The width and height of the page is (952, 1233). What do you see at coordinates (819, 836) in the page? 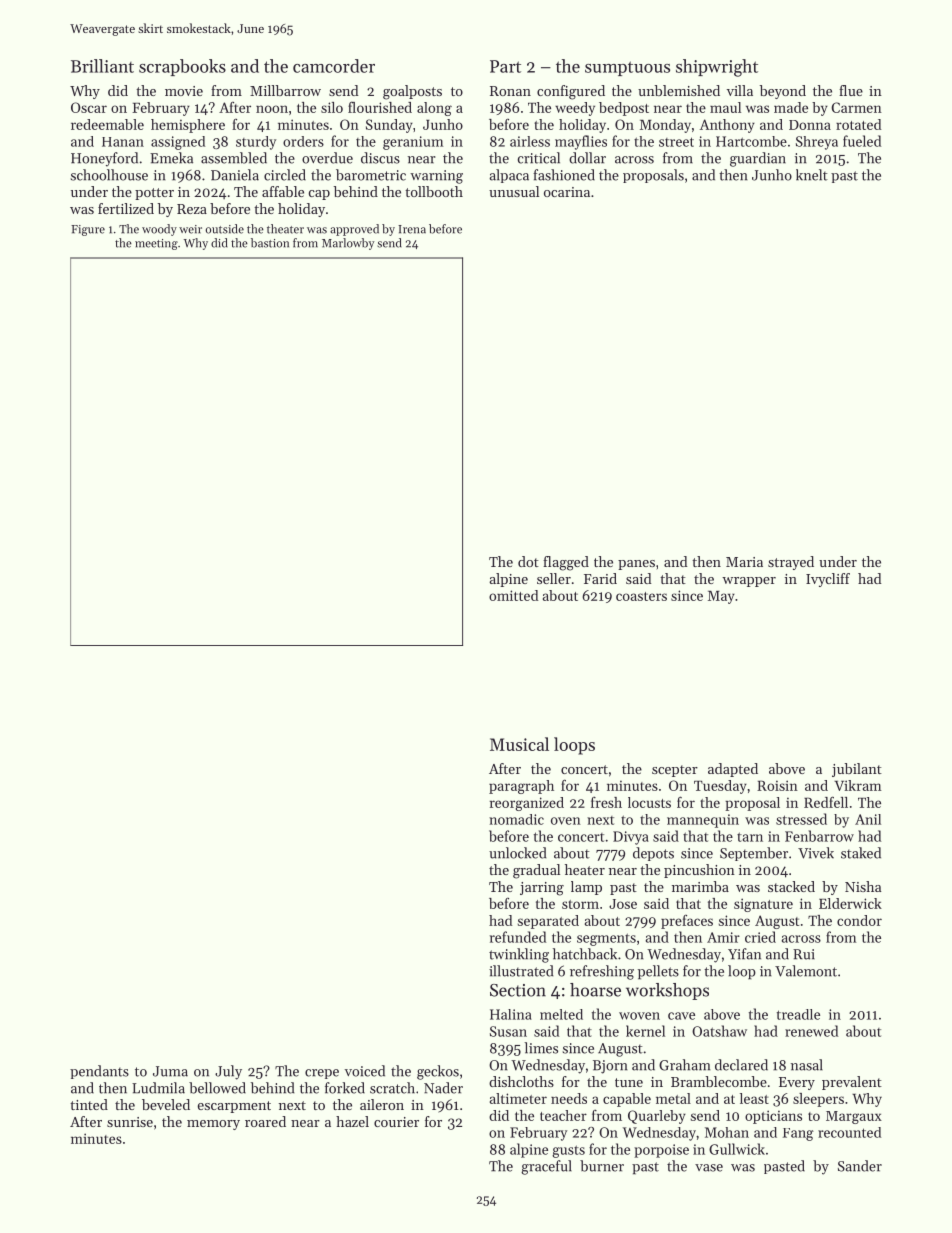
I see `Fenbarrow` at bounding box center [819, 836].
